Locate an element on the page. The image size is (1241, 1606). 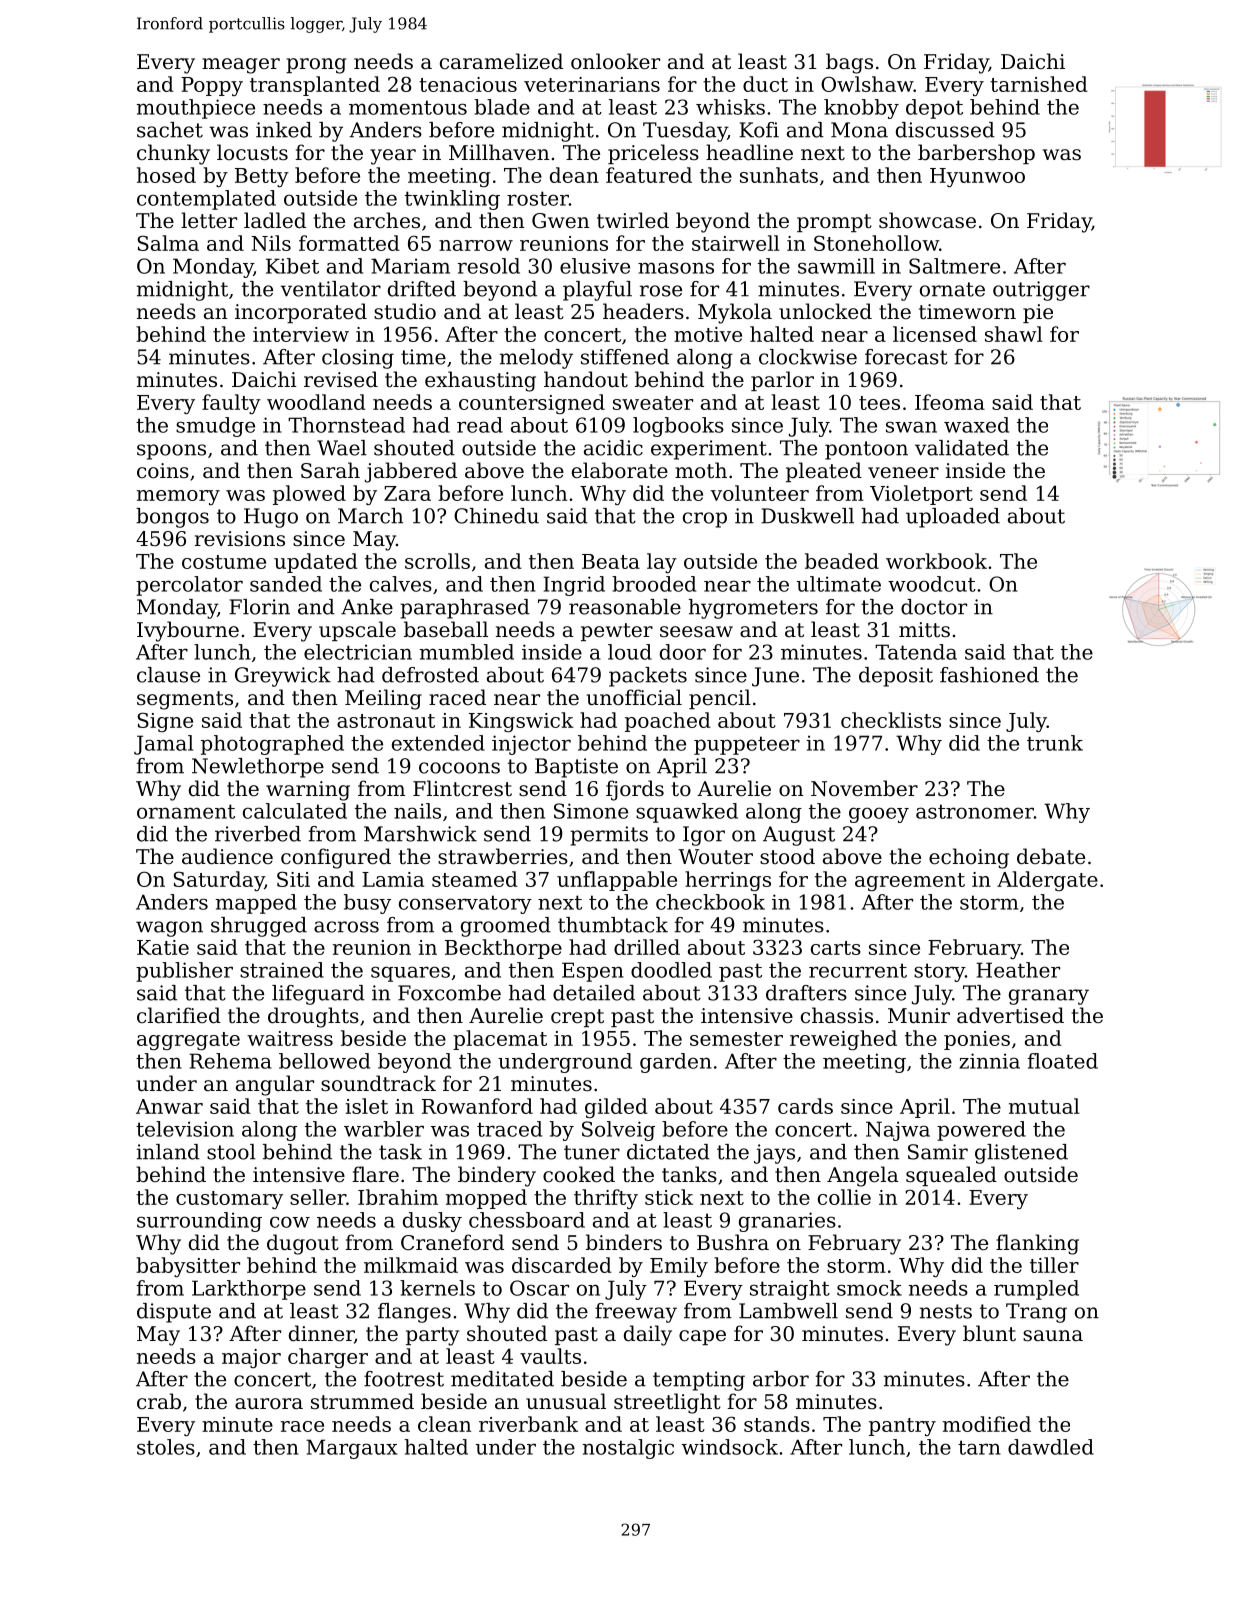
Stonehollow is located at coordinates (876, 243).
